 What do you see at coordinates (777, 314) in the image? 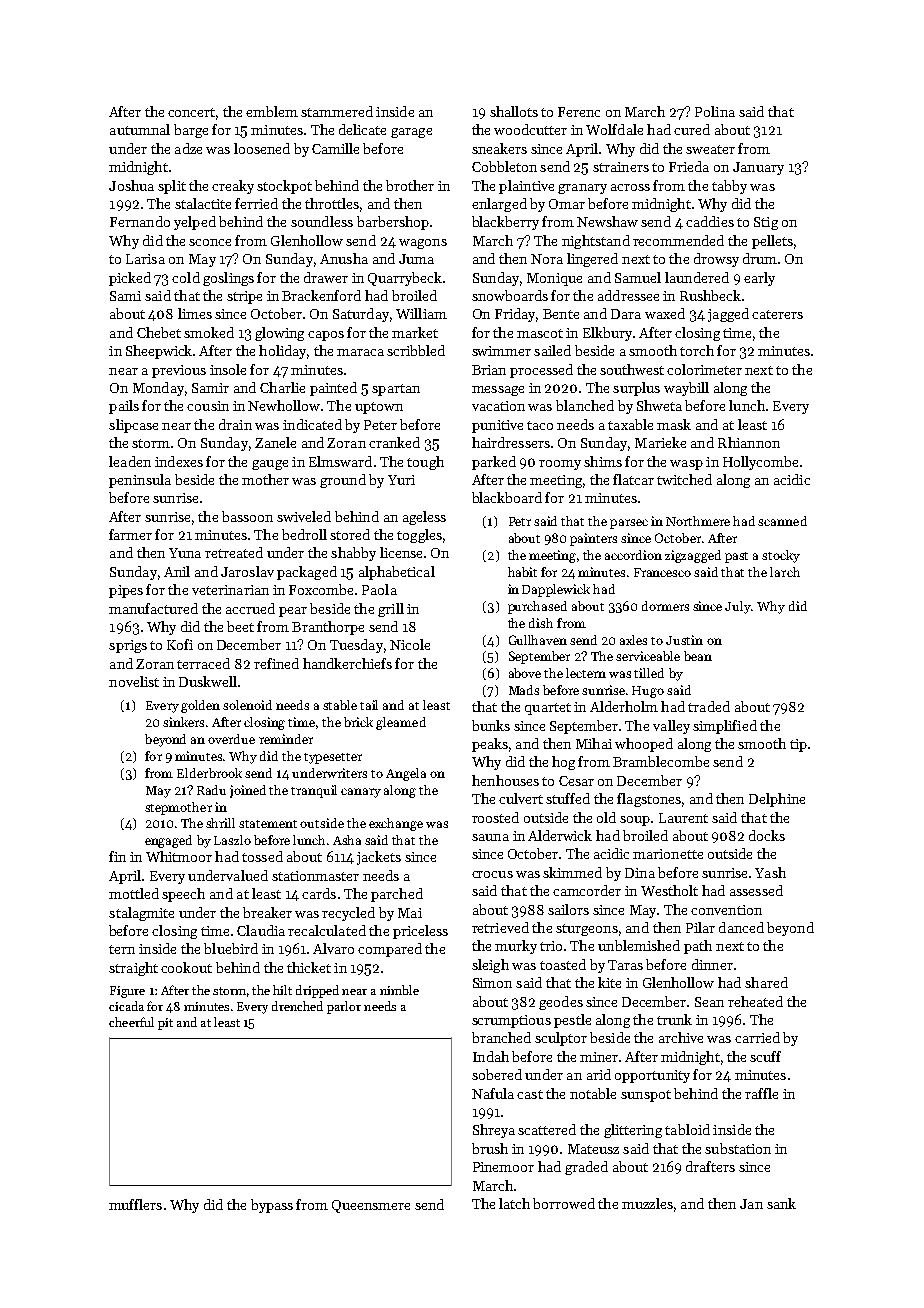
I see `caterers` at bounding box center [777, 314].
